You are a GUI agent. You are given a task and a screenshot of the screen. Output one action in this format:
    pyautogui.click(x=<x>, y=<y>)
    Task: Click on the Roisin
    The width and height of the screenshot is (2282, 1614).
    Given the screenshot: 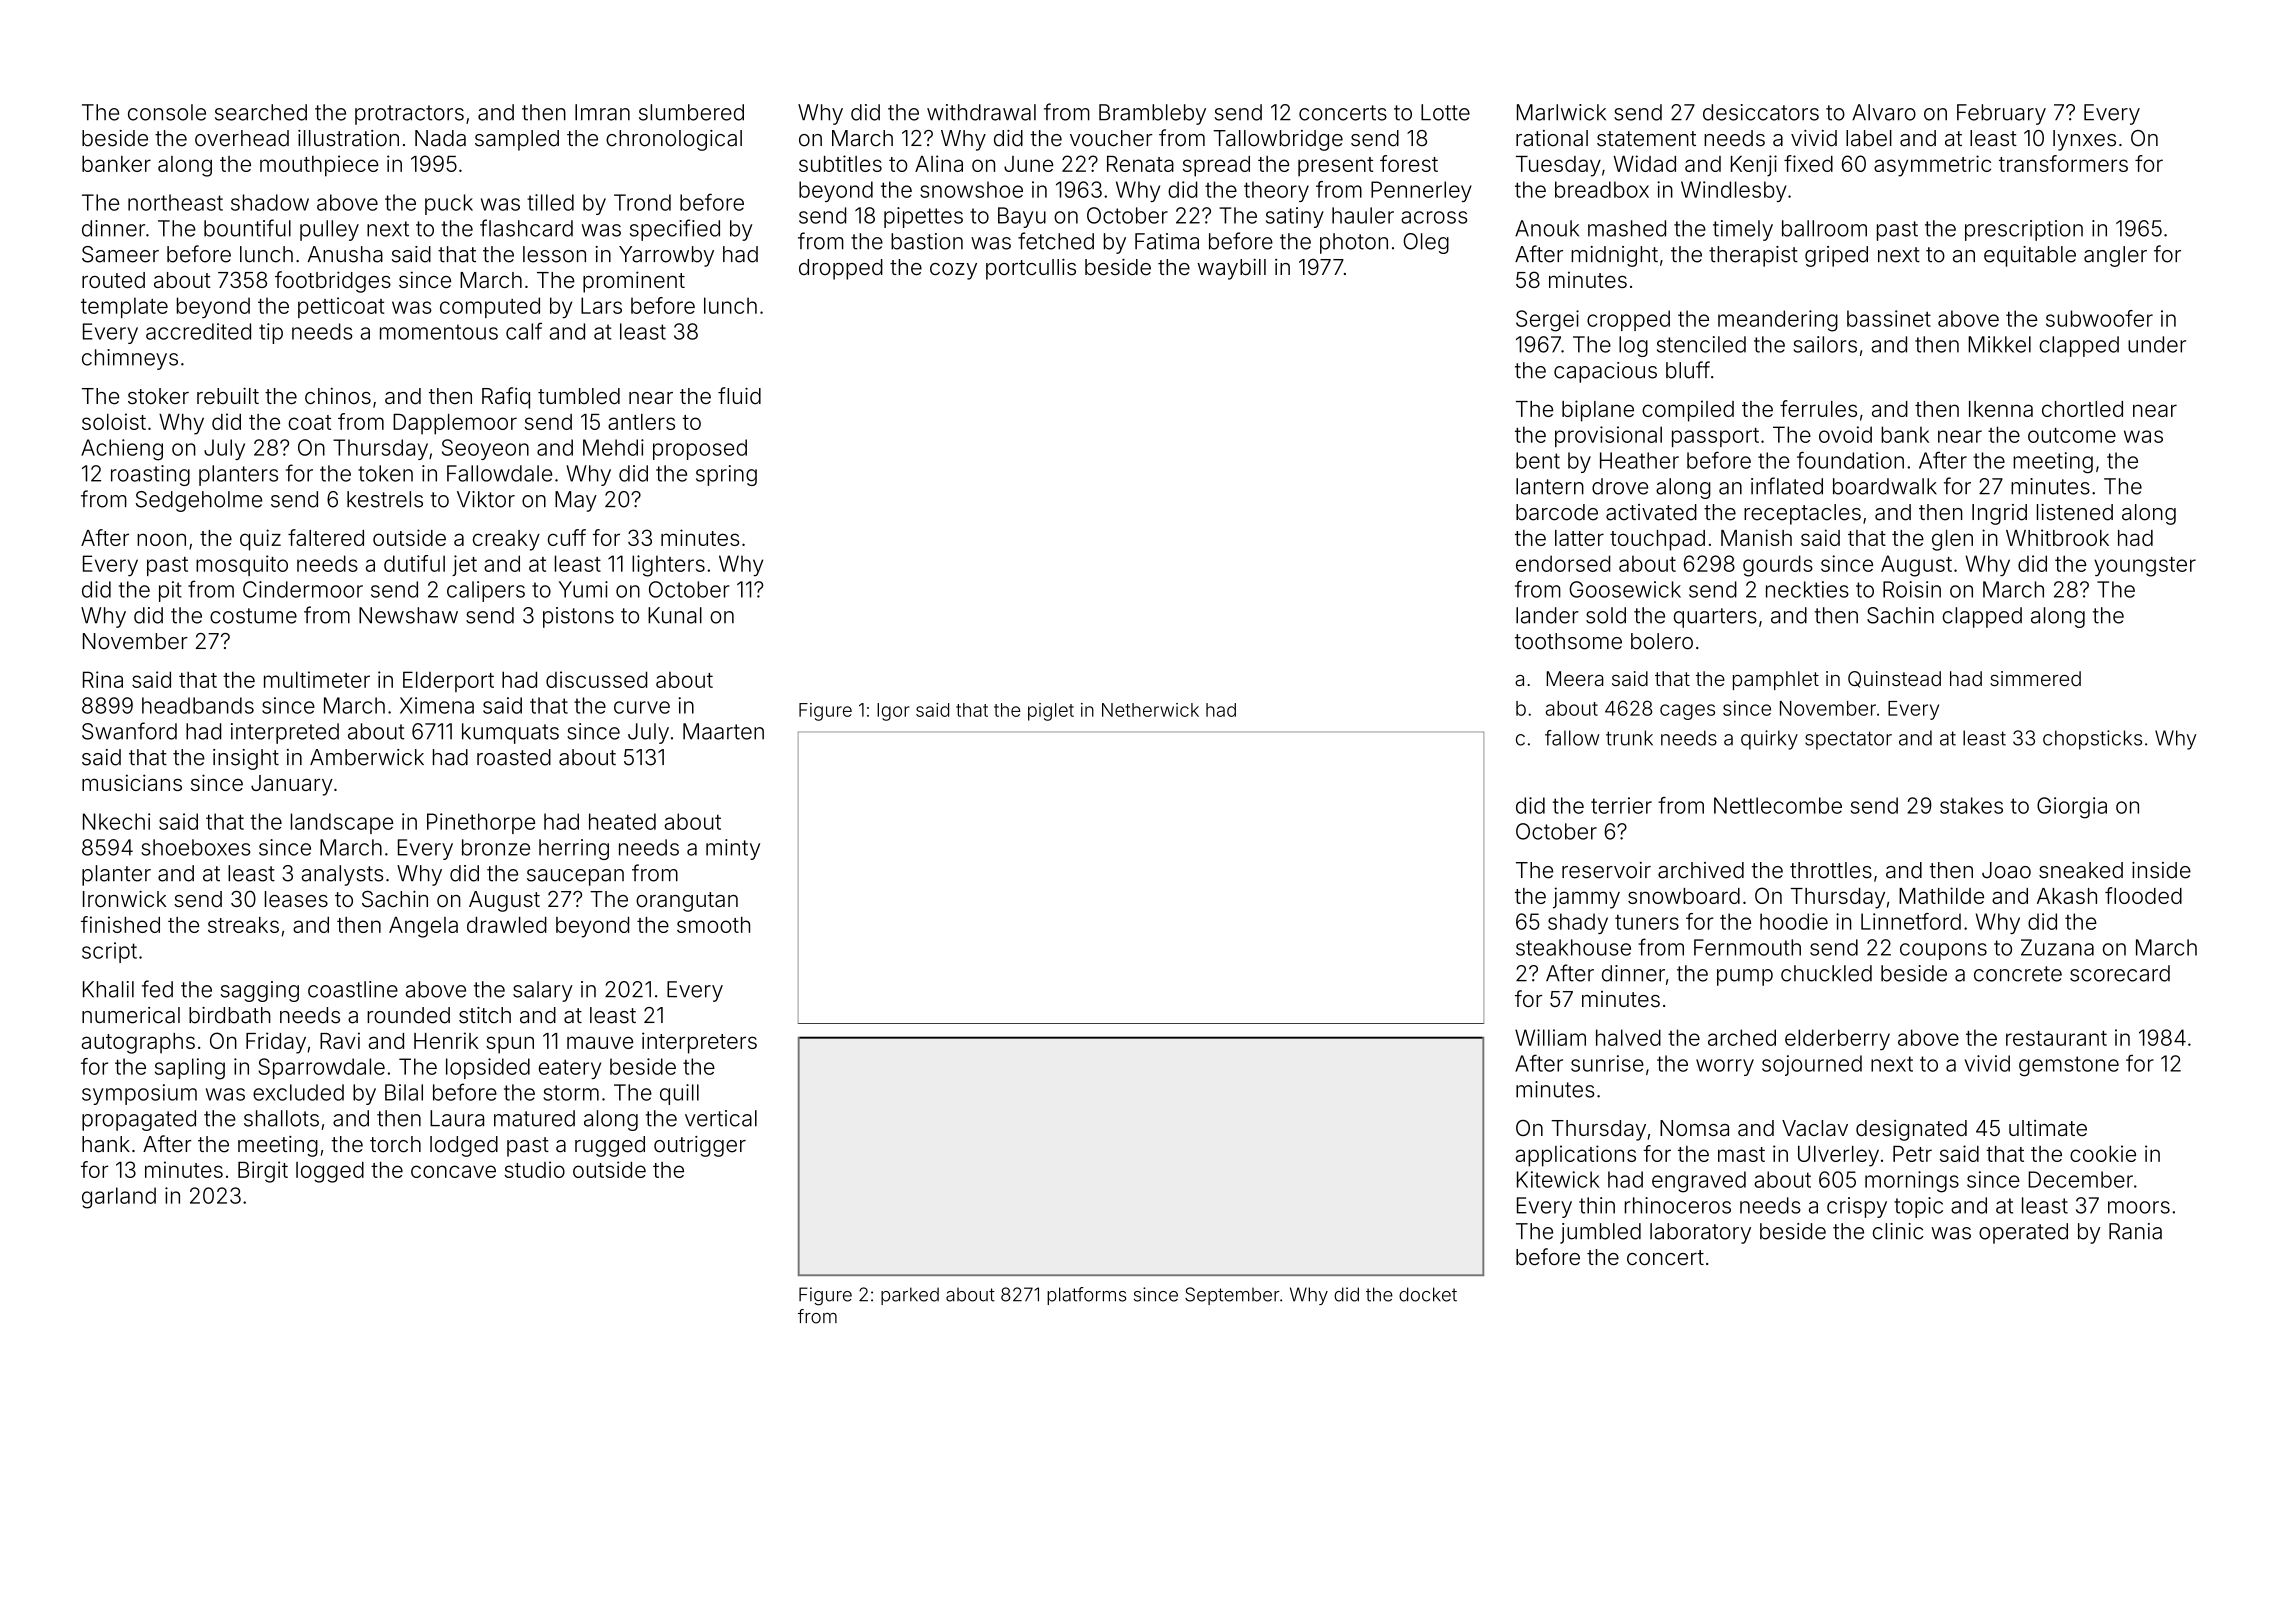 What is the action you would take?
    pyautogui.click(x=1912, y=589)
